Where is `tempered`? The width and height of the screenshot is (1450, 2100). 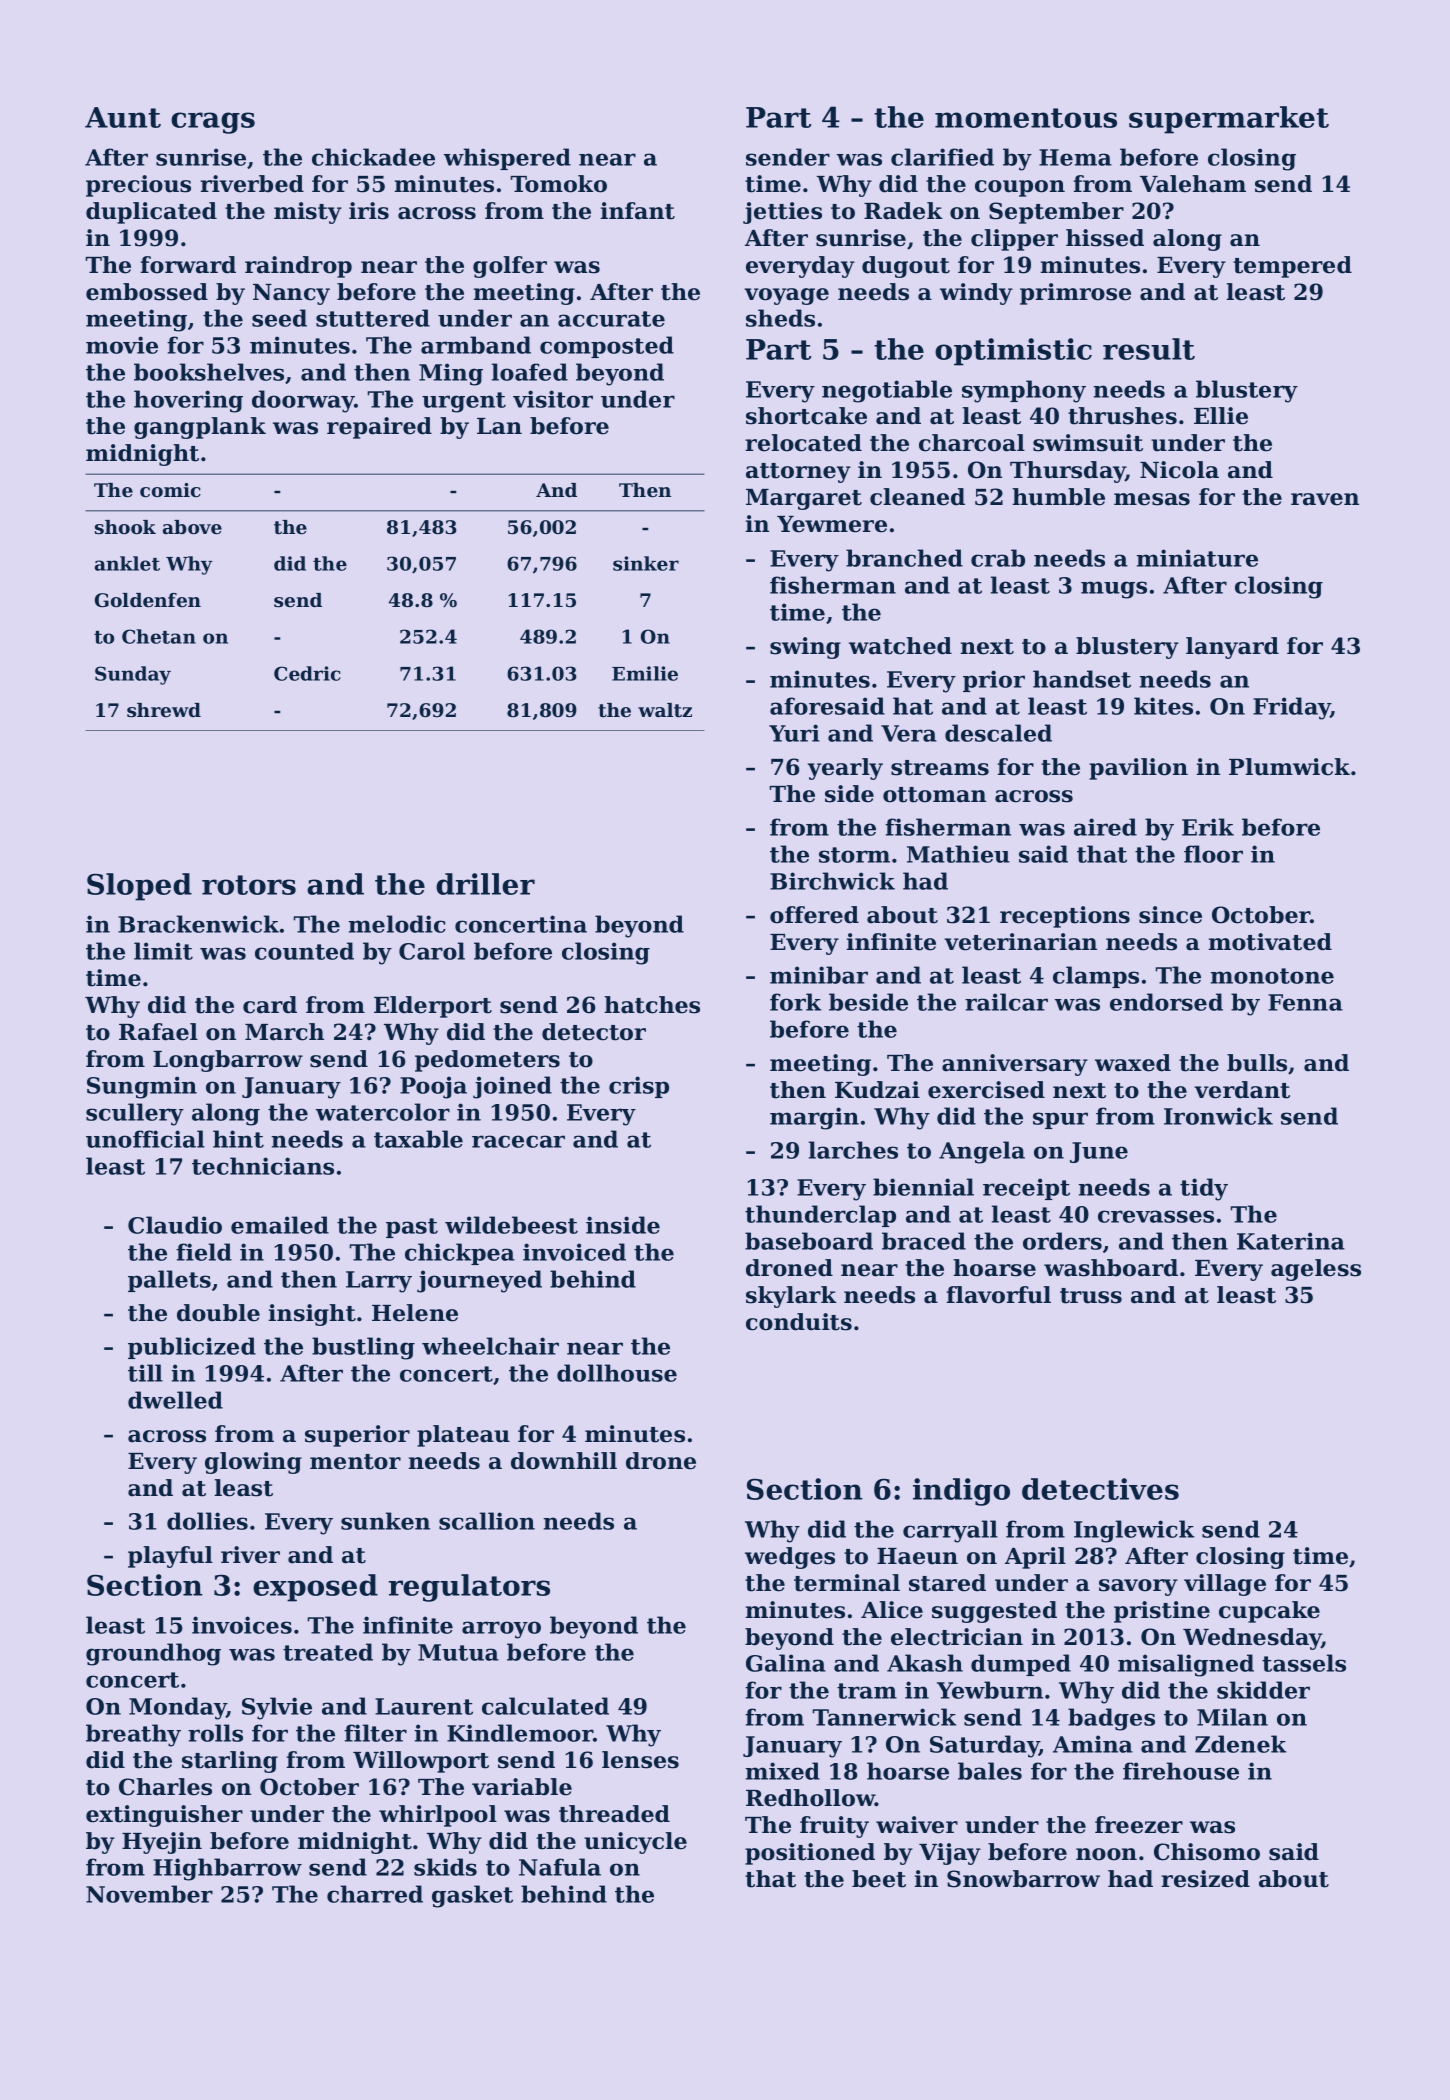 tempered is located at coordinates (1292, 267).
